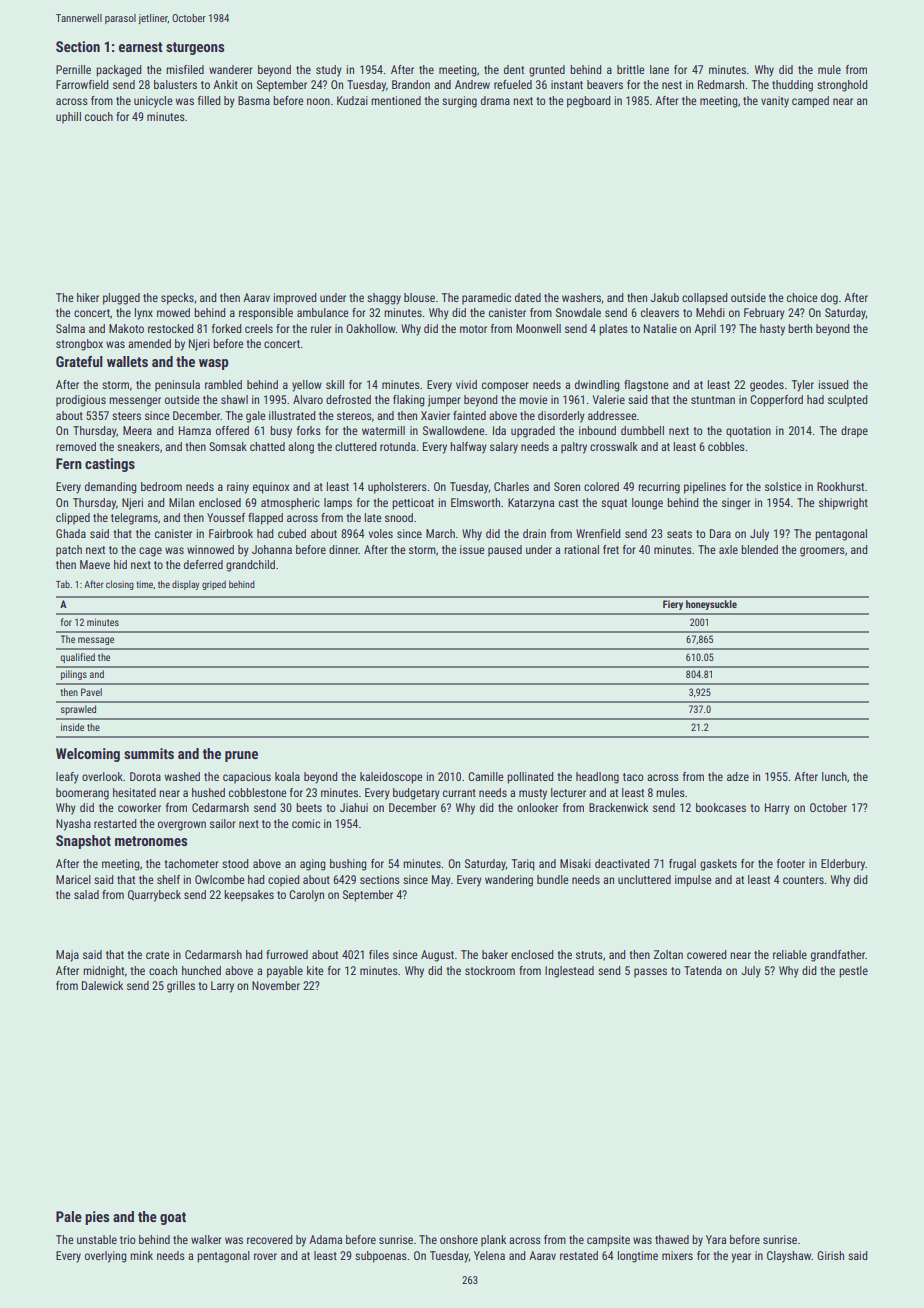 This page has height=1308, width=924. What do you see at coordinates (597, 386) in the page?
I see `dwindling` at bounding box center [597, 386].
